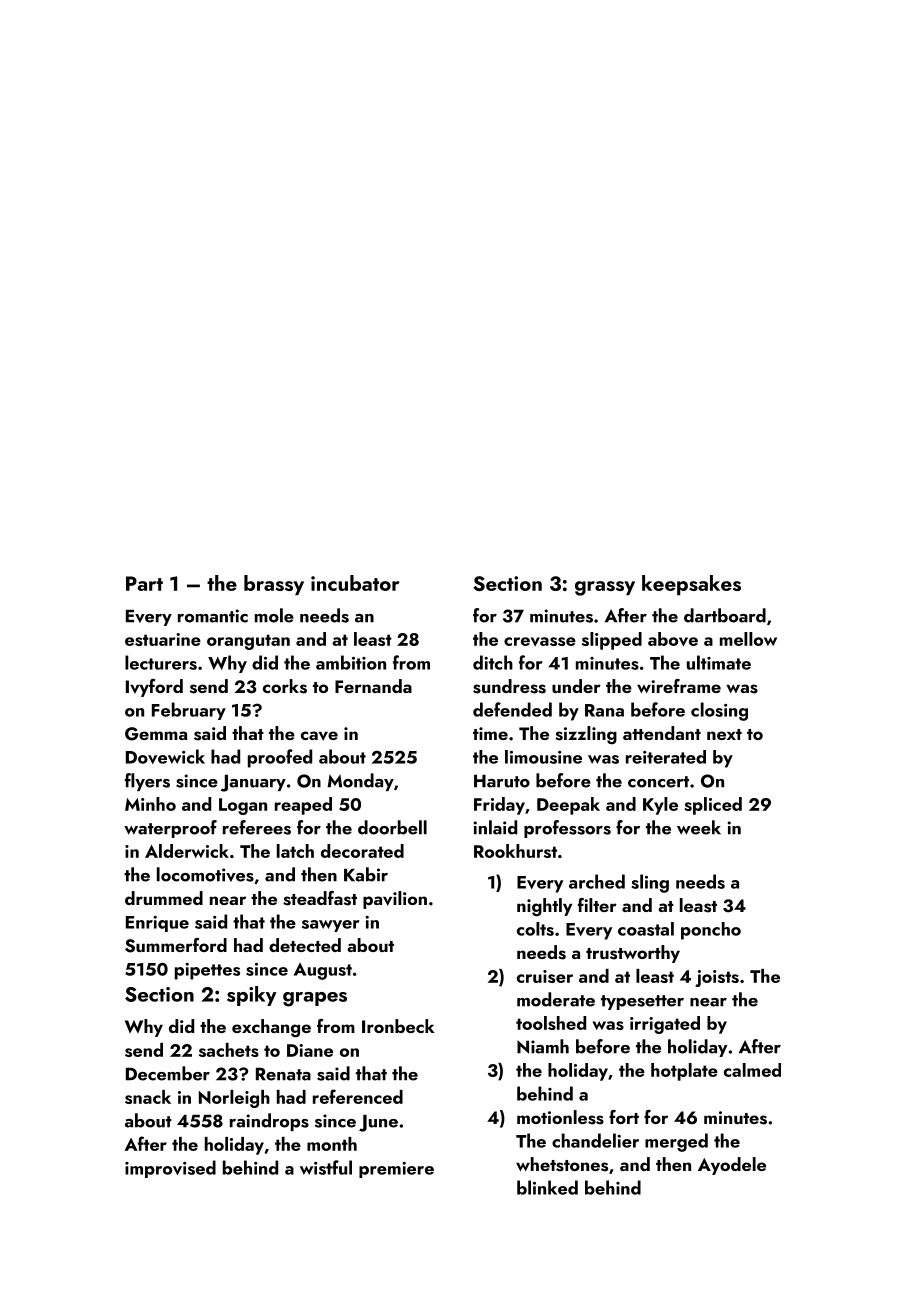 The width and height of the document is (908, 1316). I want to click on premiere, so click(396, 1170).
